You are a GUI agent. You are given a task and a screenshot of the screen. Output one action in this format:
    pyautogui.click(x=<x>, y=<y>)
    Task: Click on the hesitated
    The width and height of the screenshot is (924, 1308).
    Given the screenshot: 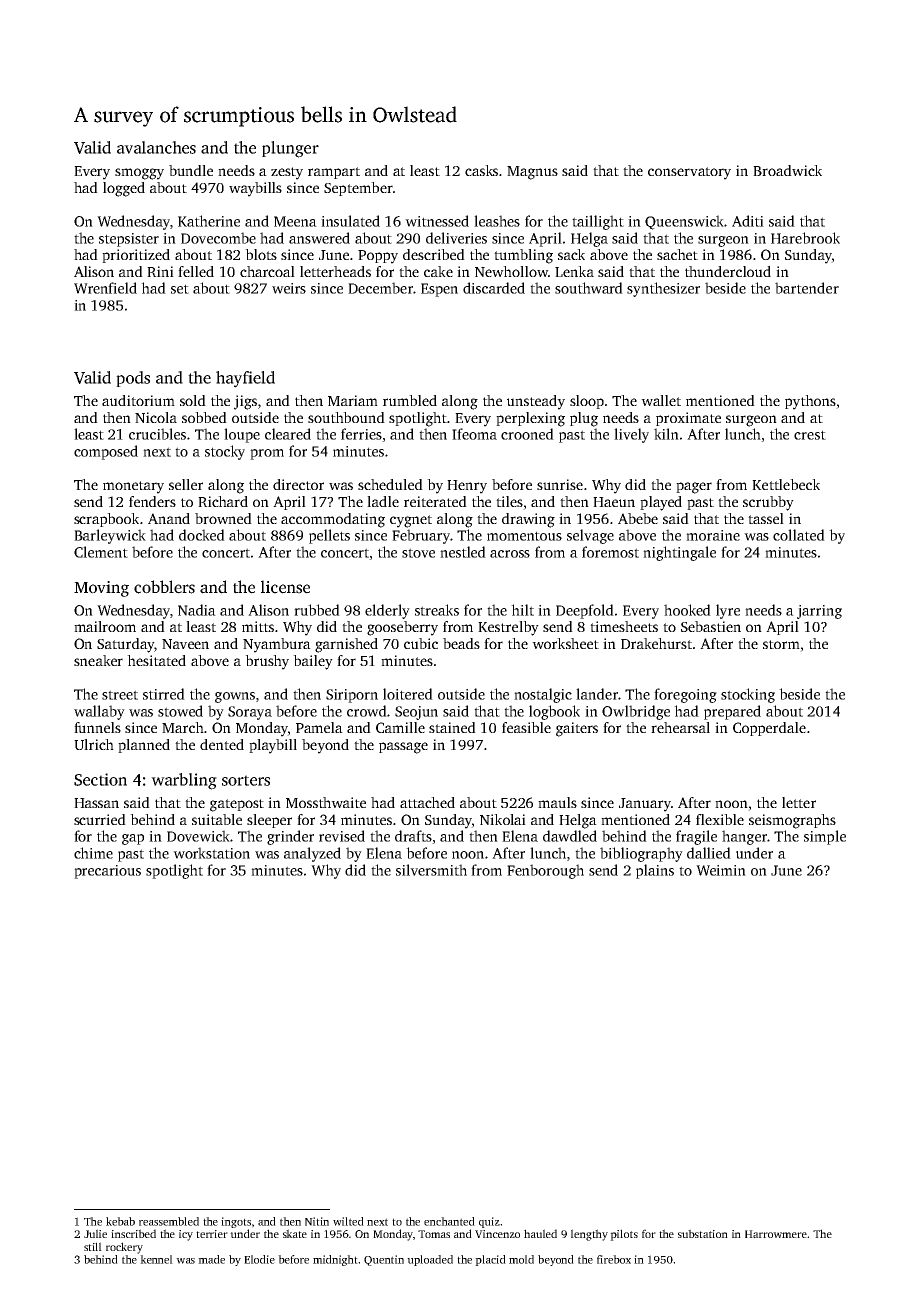 What is the action you would take?
    pyautogui.click(x=156, y=660)
